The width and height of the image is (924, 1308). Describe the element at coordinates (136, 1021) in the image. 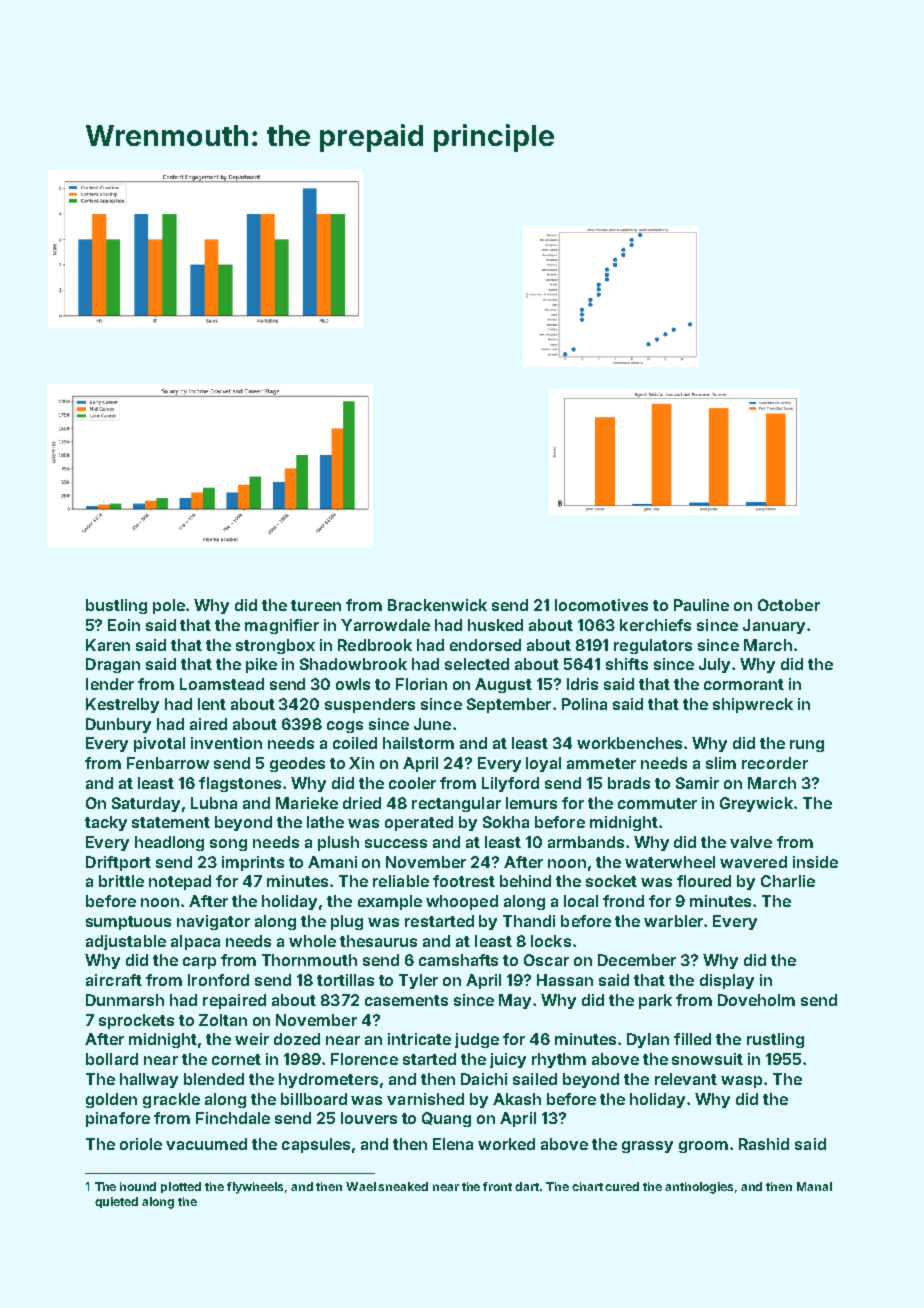

I see `sprockets` at that location.
